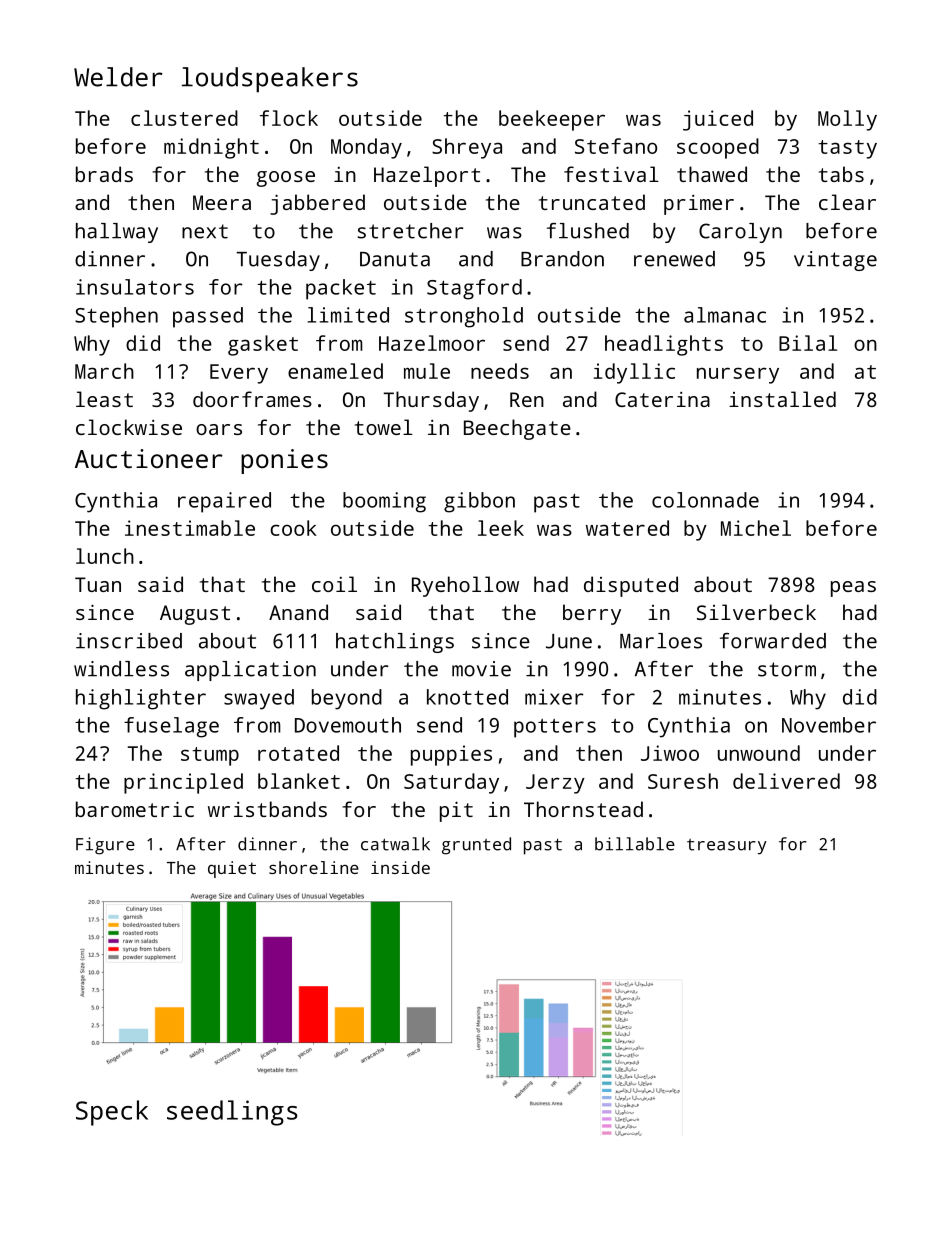 This screenshot has height=1233, width=952. What do you see at coordinates (395, 643) in the screenshot?
I see `hatchlings` at bounding box center [395, 643].
